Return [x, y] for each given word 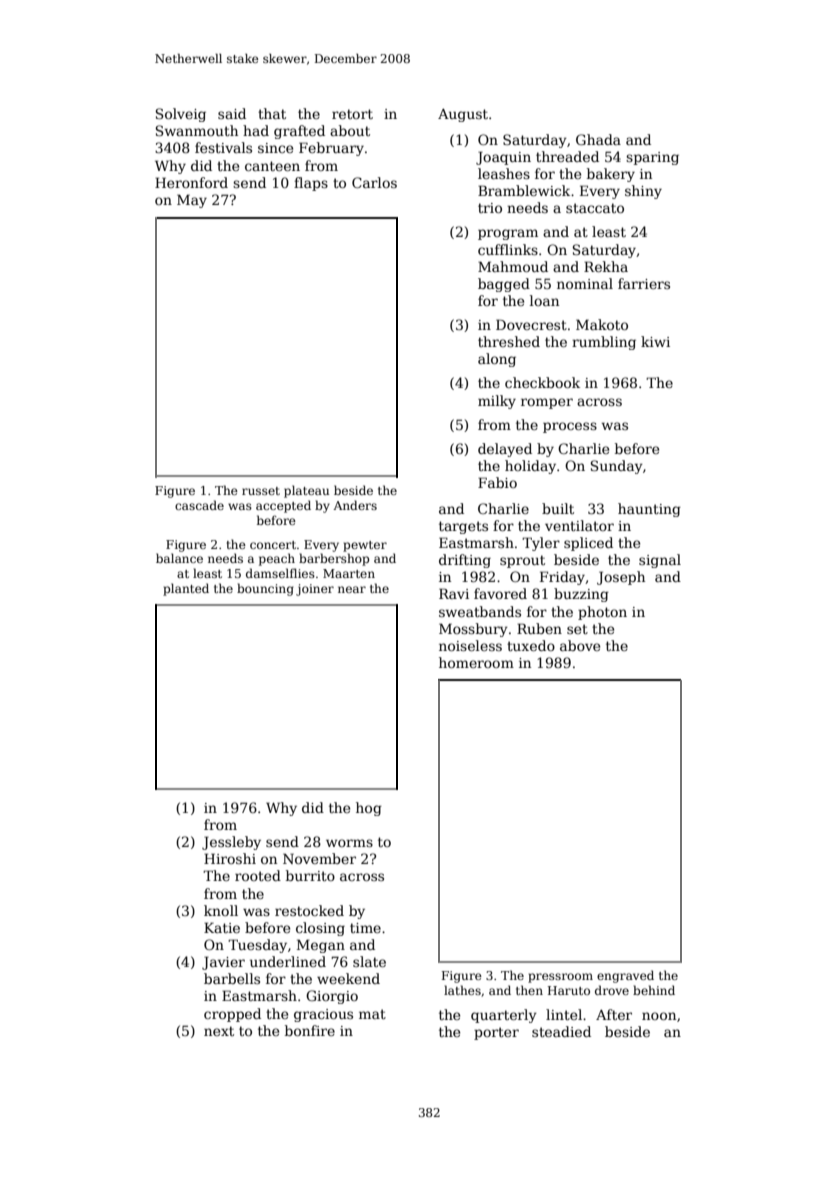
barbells [232, 978]
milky [497, 402]
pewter [365, 546]
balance [179, 558]
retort [352, 114]
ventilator [579, 525]
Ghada [598, 139]
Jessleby [231, 843]
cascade [199, 505]
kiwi [655, 341]
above [580, 645]
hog [369, 809]
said [232, 113]
